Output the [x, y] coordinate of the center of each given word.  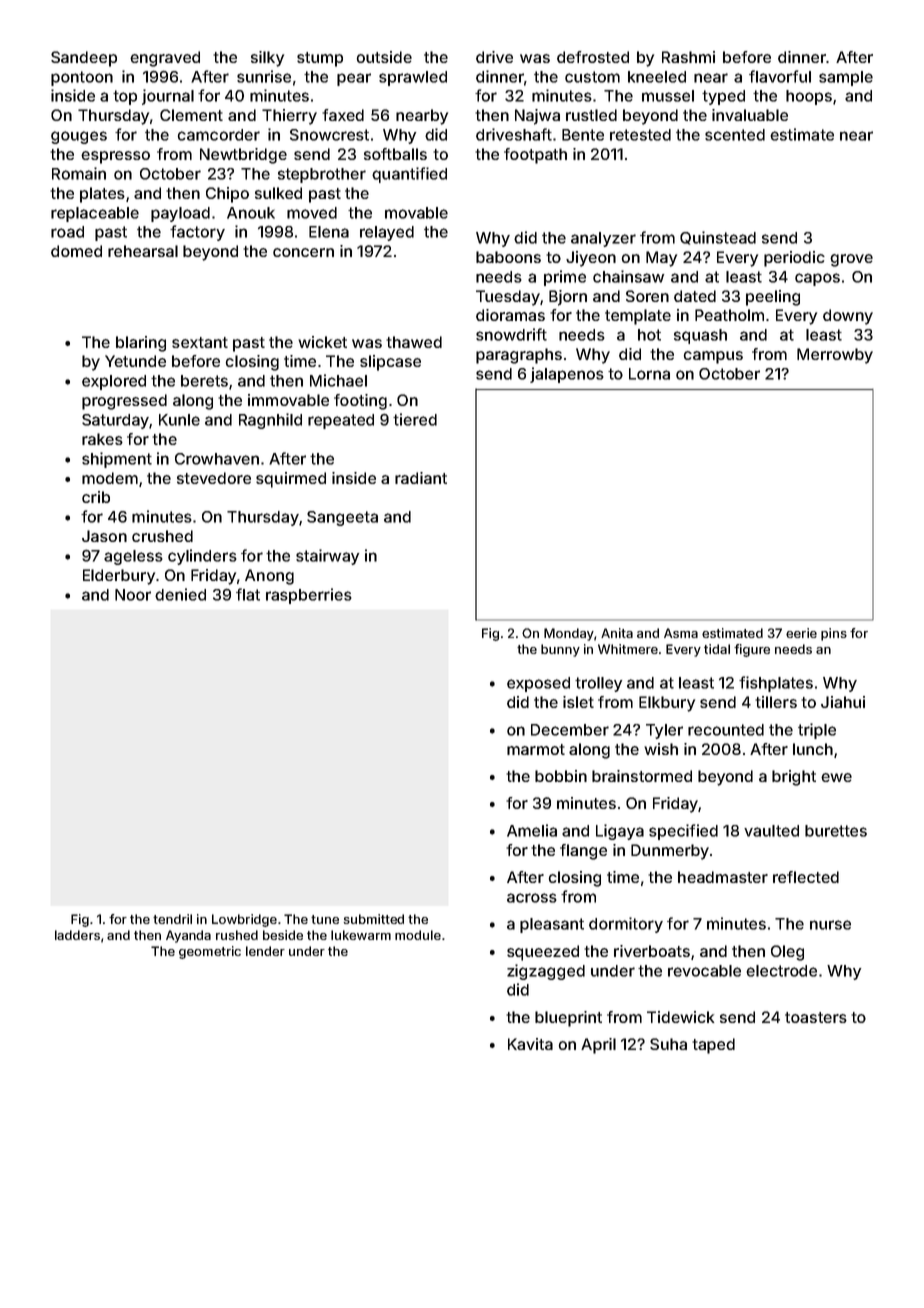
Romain [79, 173]
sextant [200, 342]
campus [713, 357]
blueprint [568, 1019]
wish [661, 749]
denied [180, 594]
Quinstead [718, 238]
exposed [538, 684]
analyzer [603, 239]
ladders [77, 935]
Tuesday [508, 298]
